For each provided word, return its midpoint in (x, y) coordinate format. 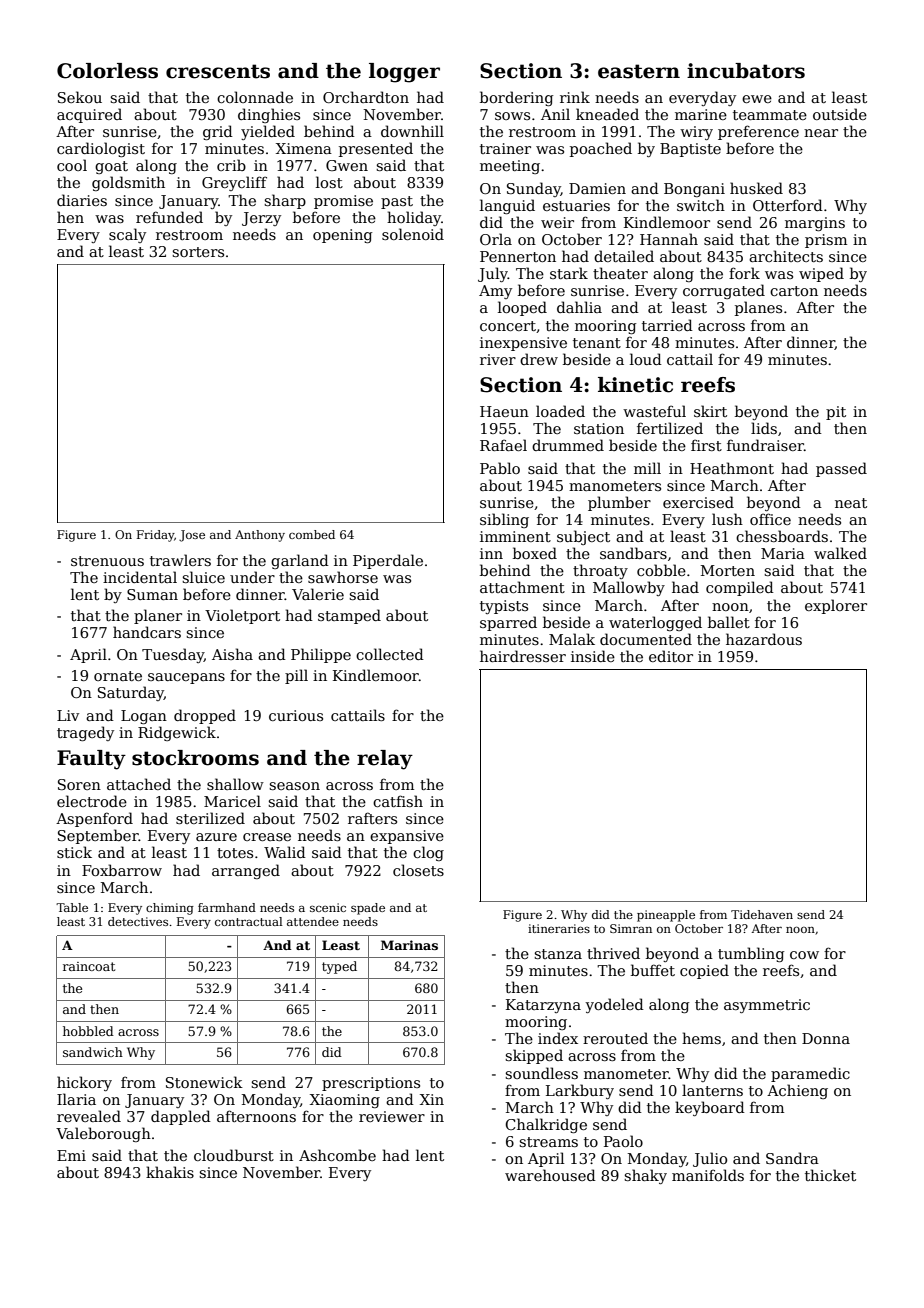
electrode (92, 801)
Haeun (504, 411)
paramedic (810, 1074)
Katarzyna (543, 1006)
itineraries (559, 928)
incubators (746, 71)
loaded (560, 411)
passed (841, 469)
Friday (155, 536)
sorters (198, 252)
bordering (516, 98)
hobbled (88, 1031)
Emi (71, 1155)
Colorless (107, 71)
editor (671, 656)
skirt (710, 411)
